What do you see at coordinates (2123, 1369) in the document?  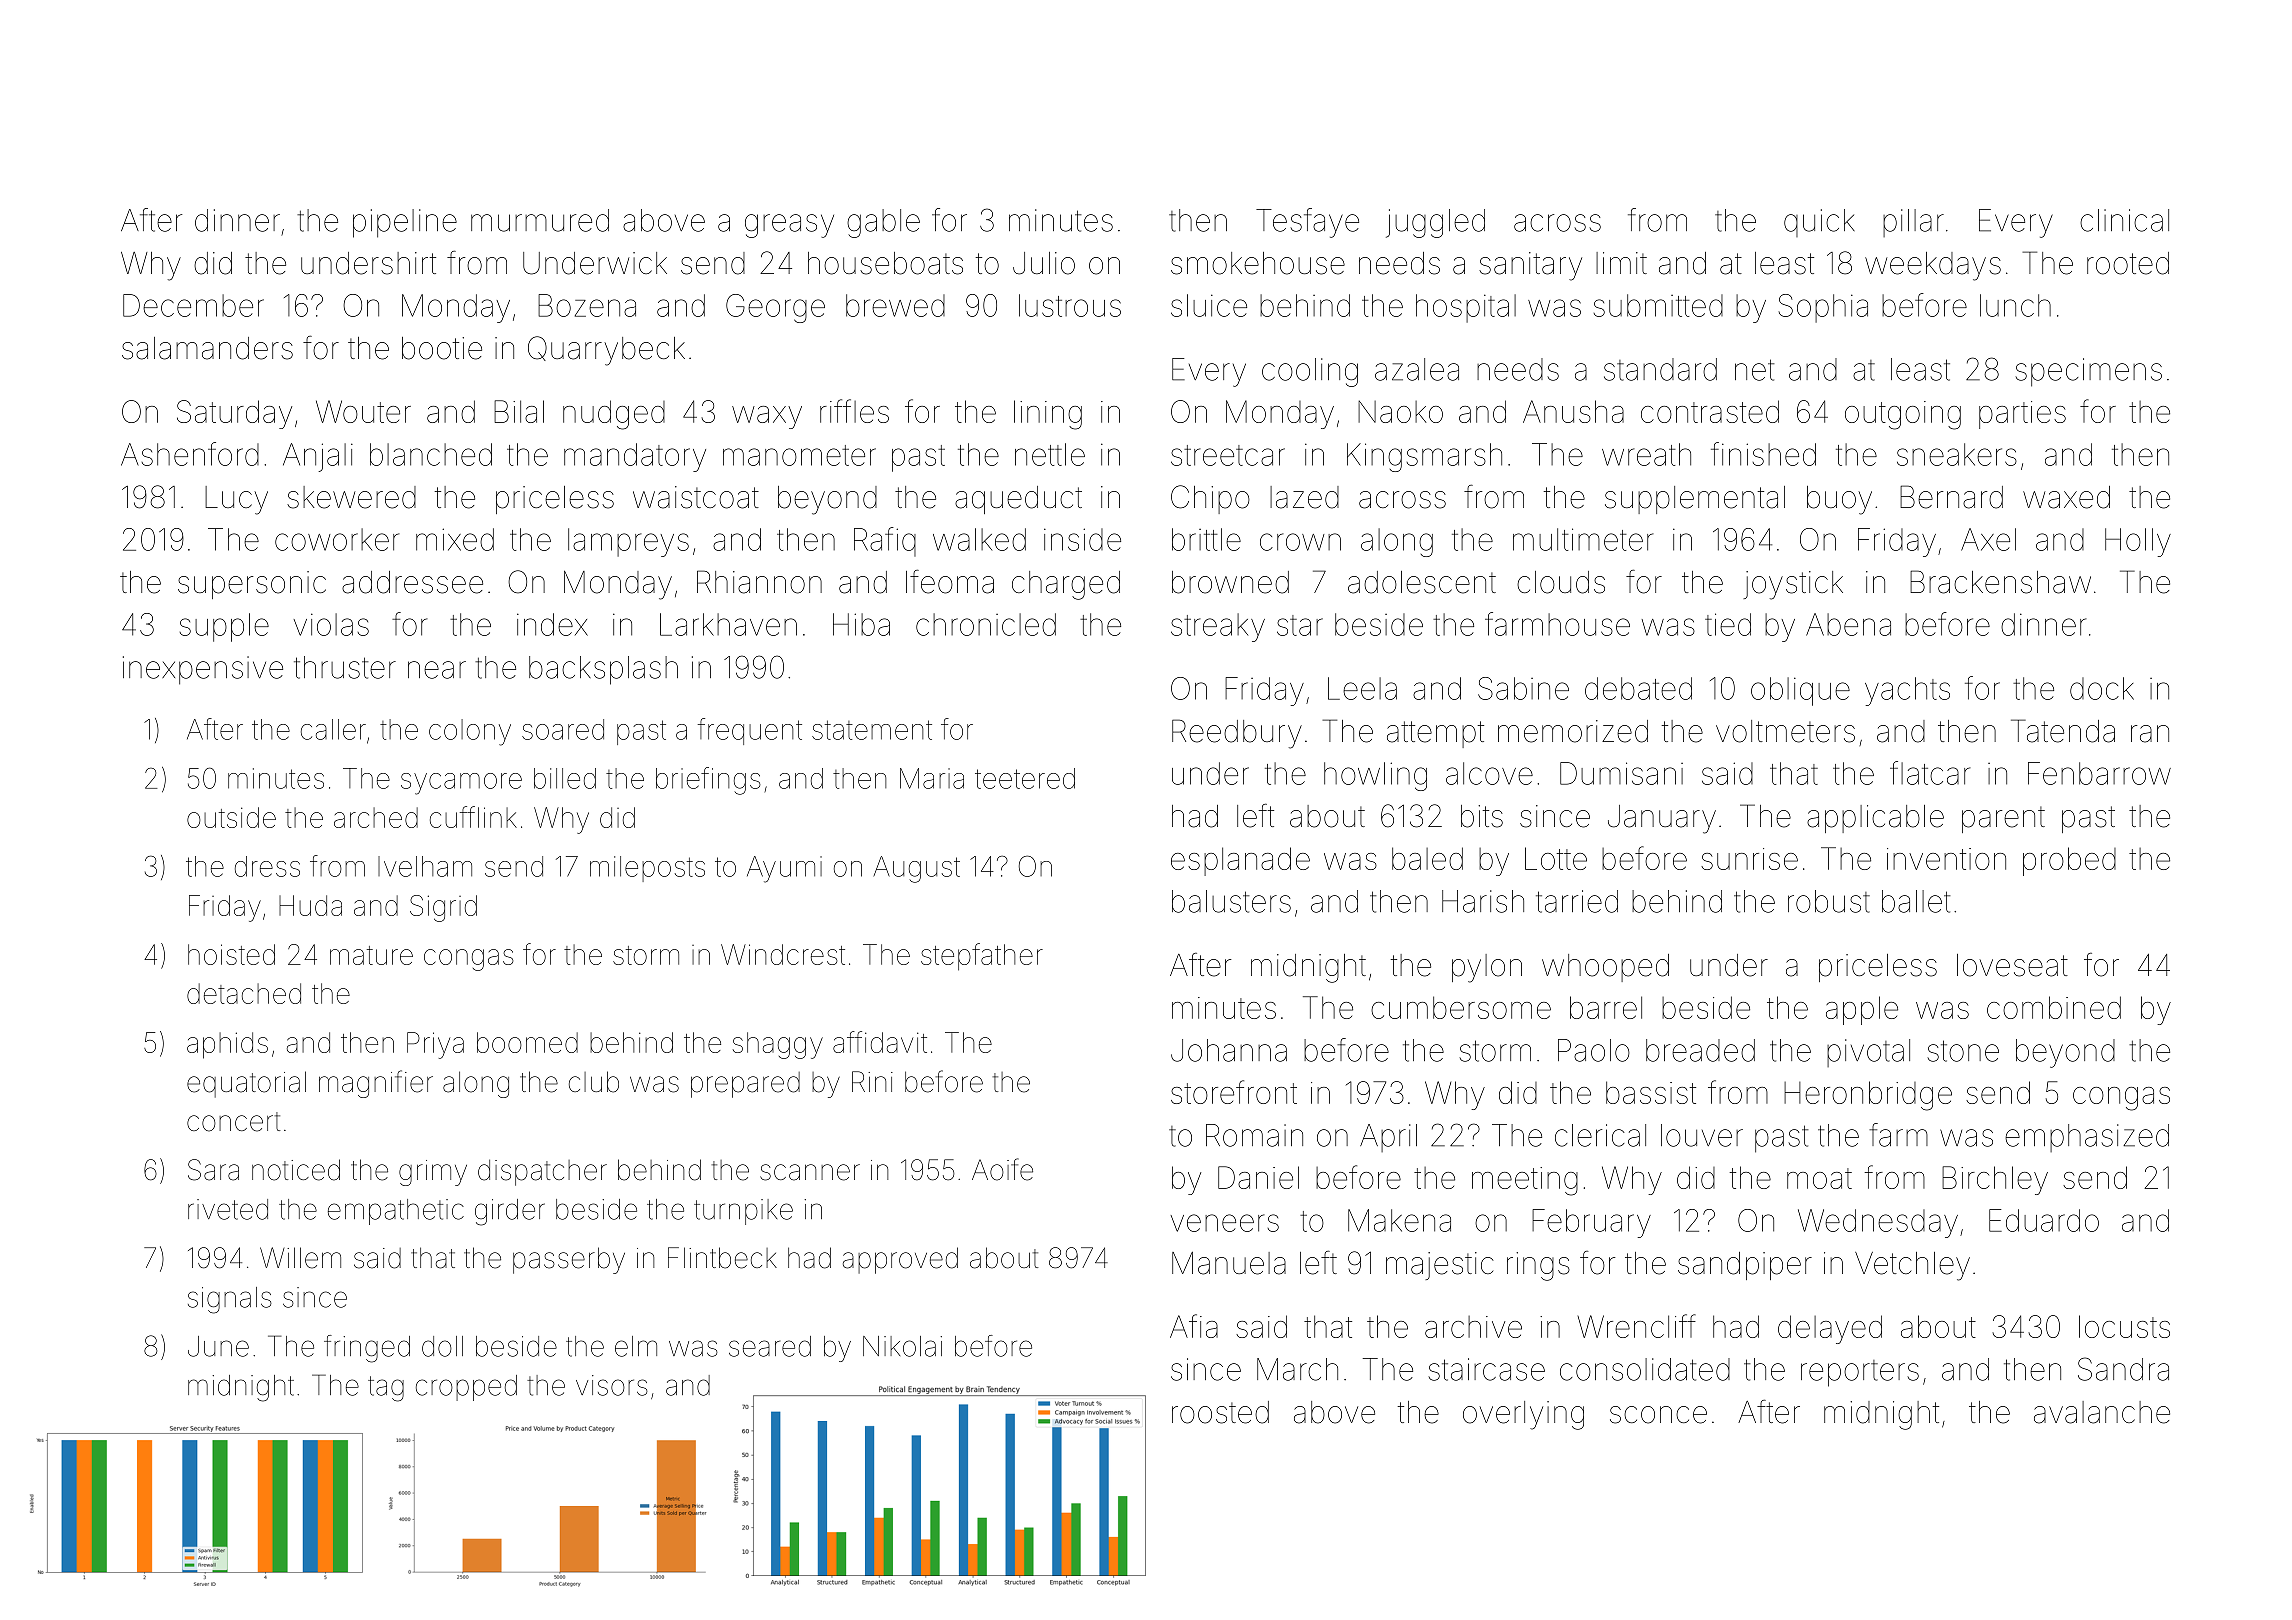 I see `Sandra` at bounding box center [2123, 1369].
